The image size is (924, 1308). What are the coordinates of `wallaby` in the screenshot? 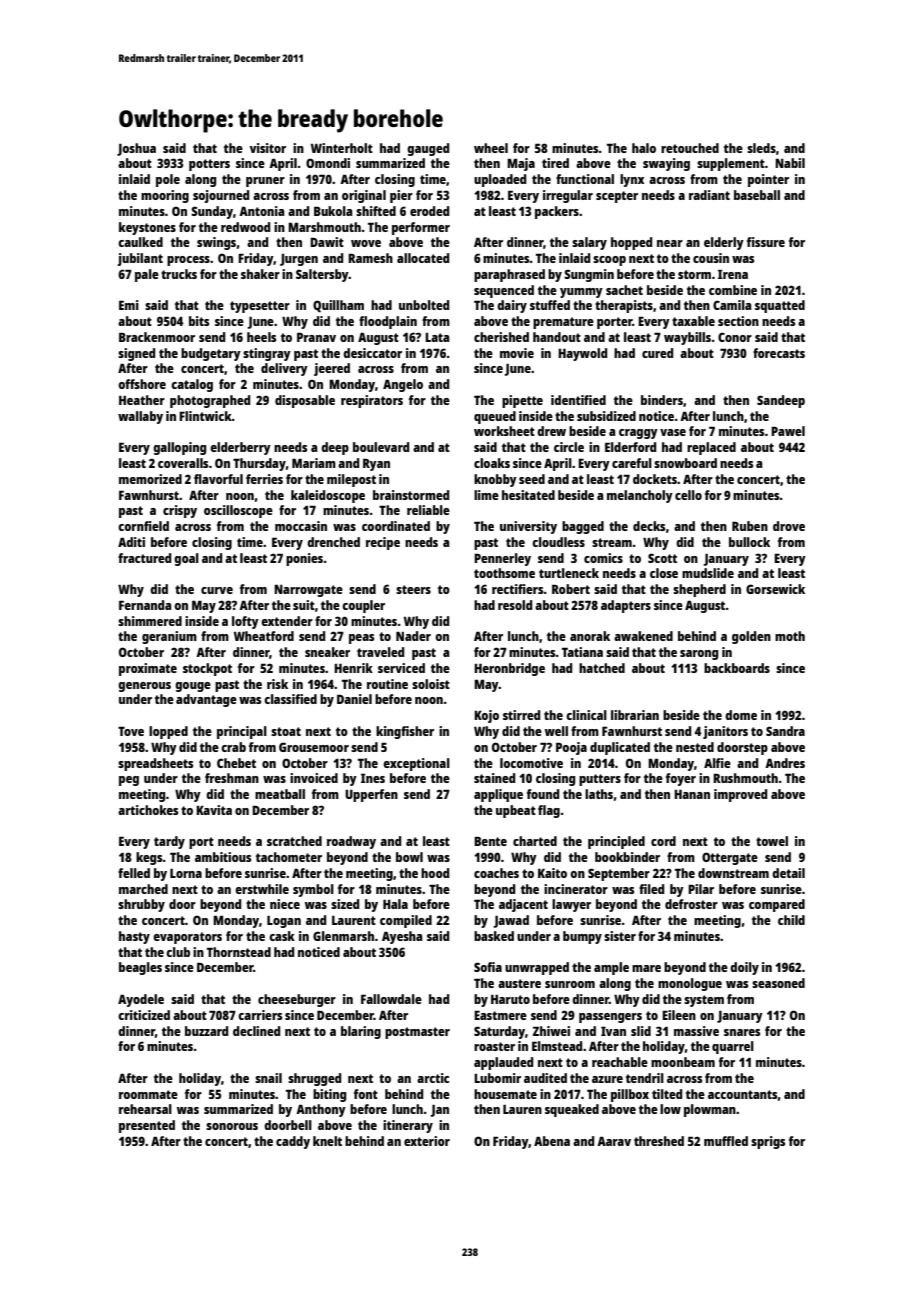 It's located at (140, 417).
